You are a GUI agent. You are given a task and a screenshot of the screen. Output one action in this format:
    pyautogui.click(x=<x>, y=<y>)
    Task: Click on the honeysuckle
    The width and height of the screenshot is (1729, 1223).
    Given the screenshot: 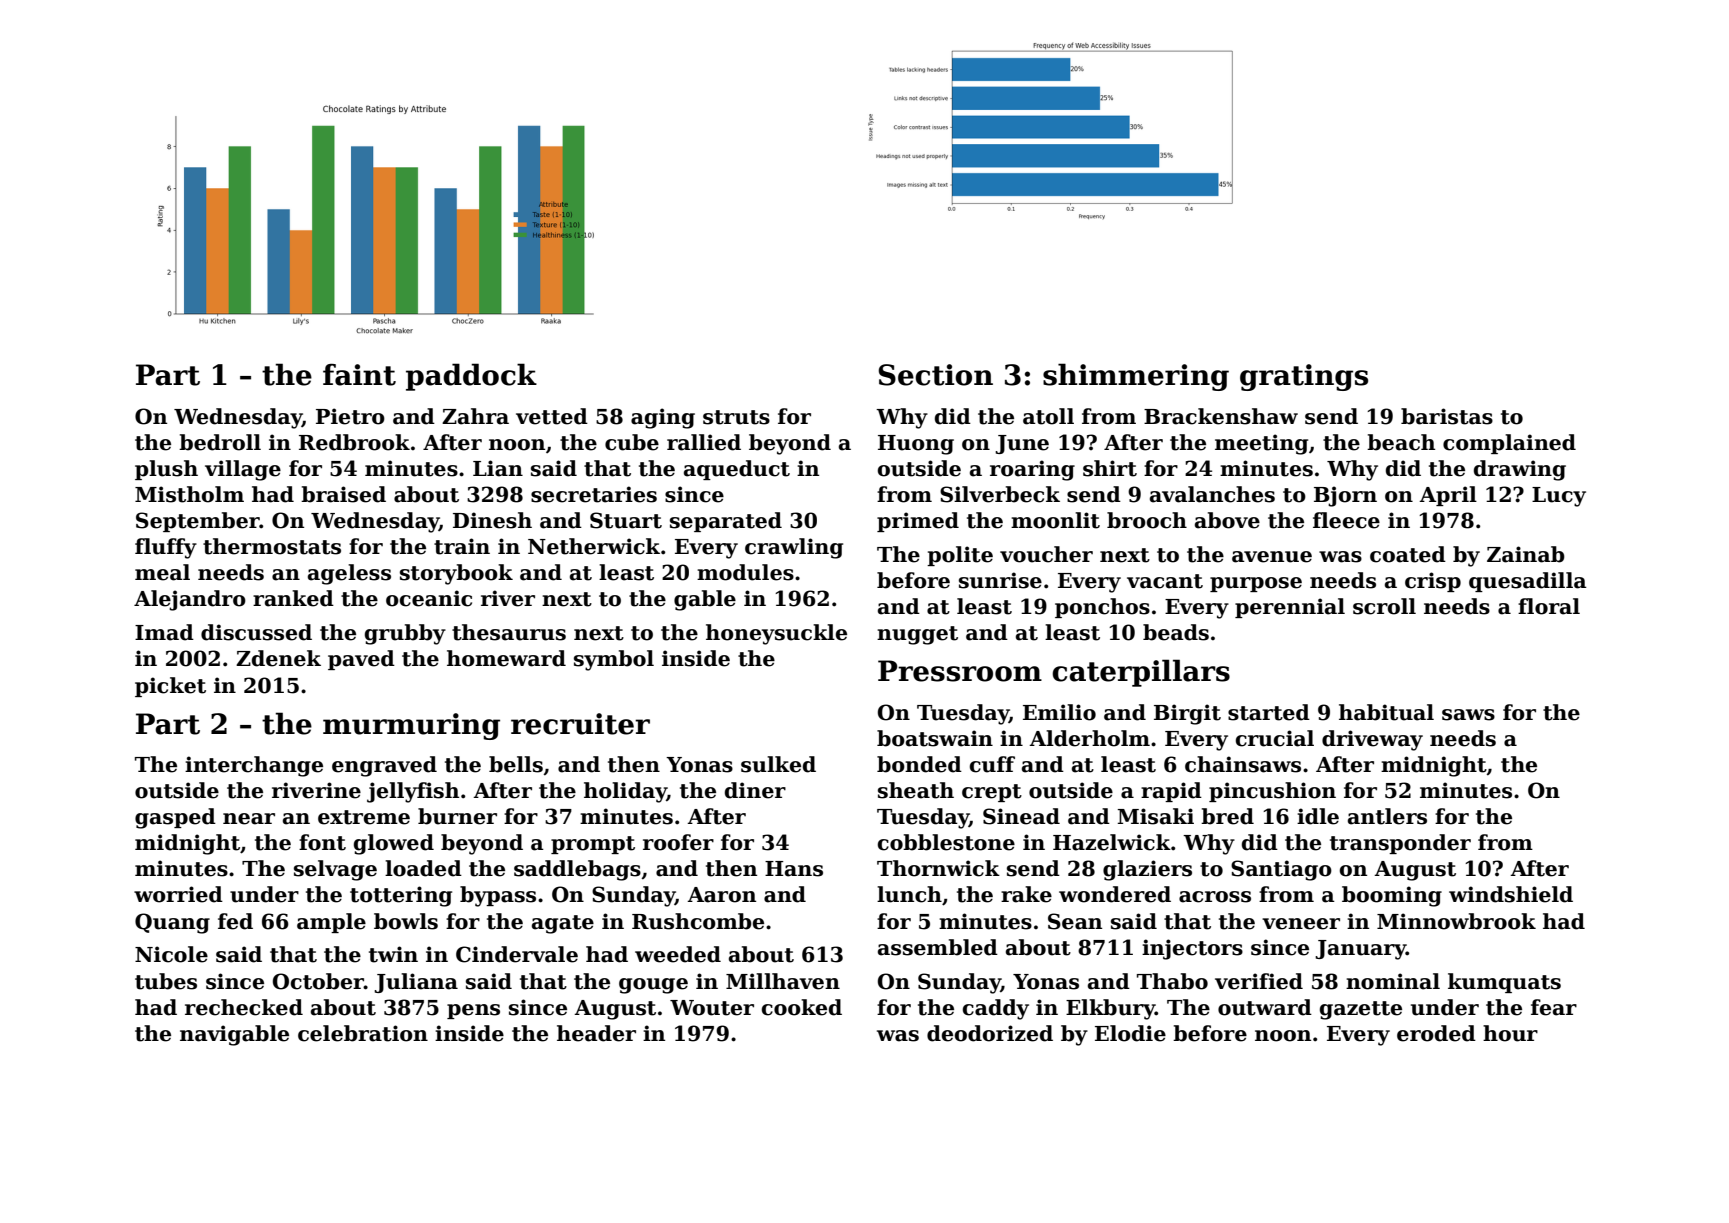 What is the action you would take?
    pyautogui.click(x=776, y=634)
